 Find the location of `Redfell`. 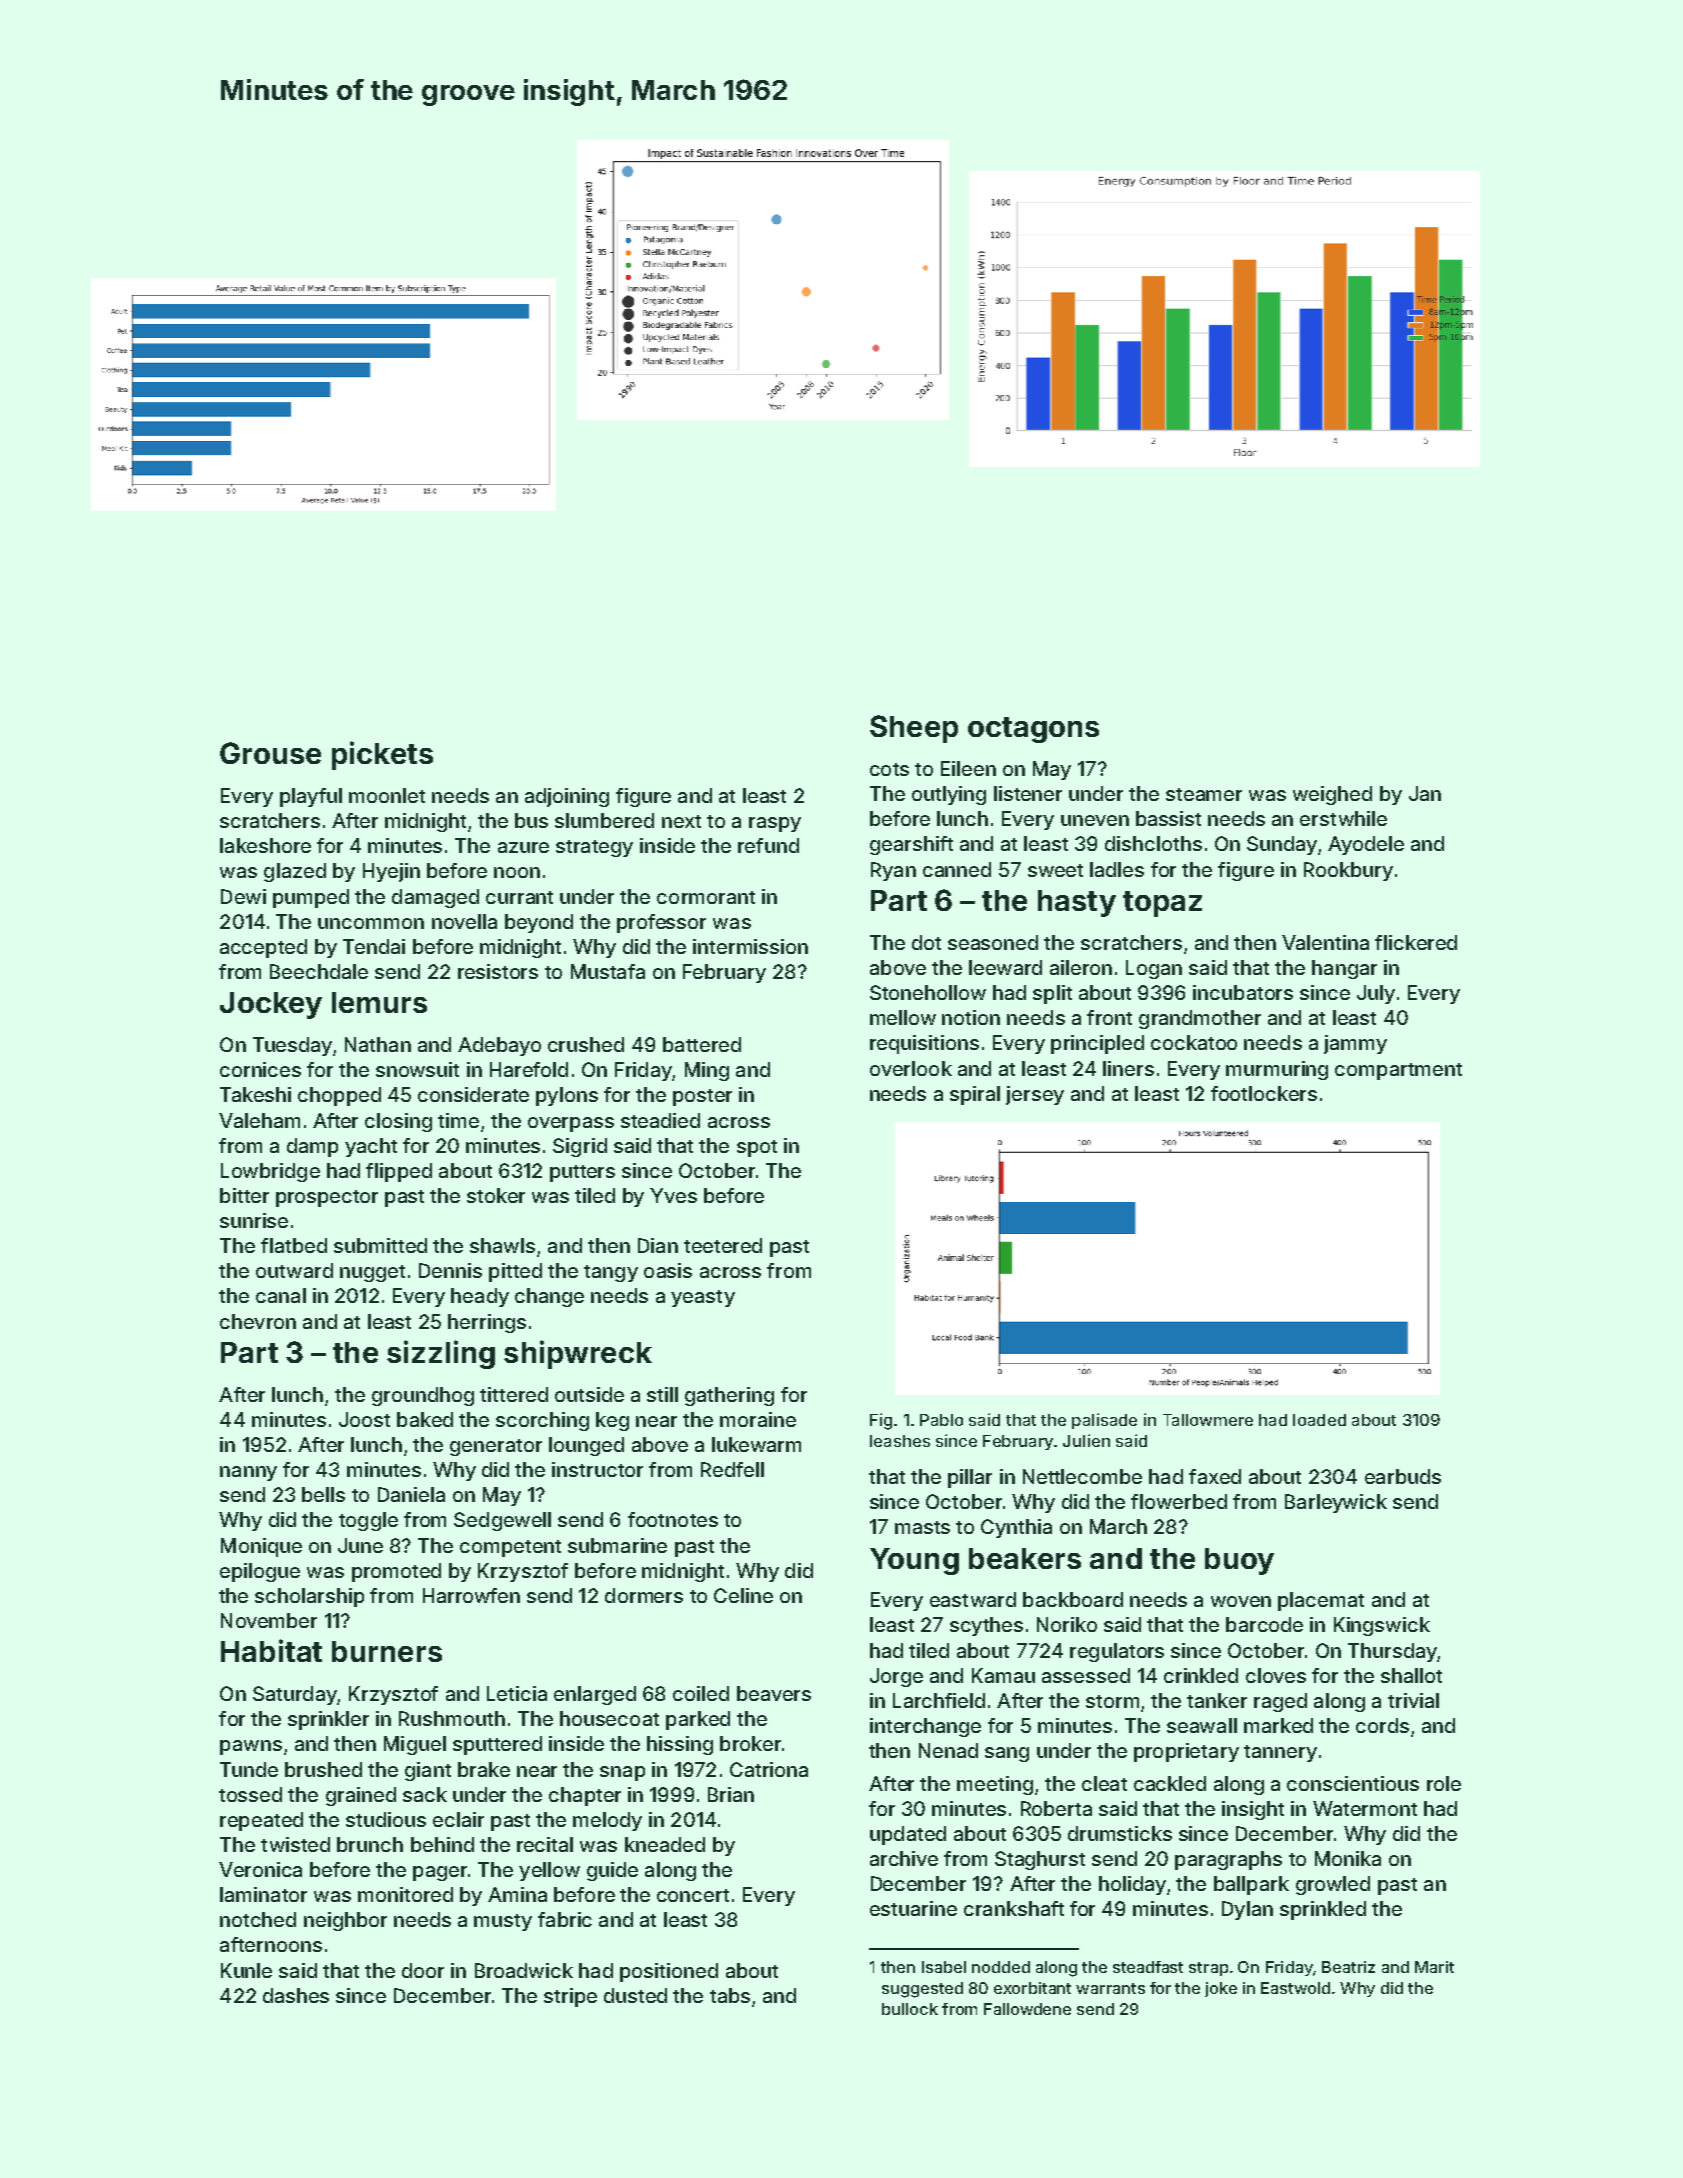

Redfell is located at coordinates (732, 1469).
